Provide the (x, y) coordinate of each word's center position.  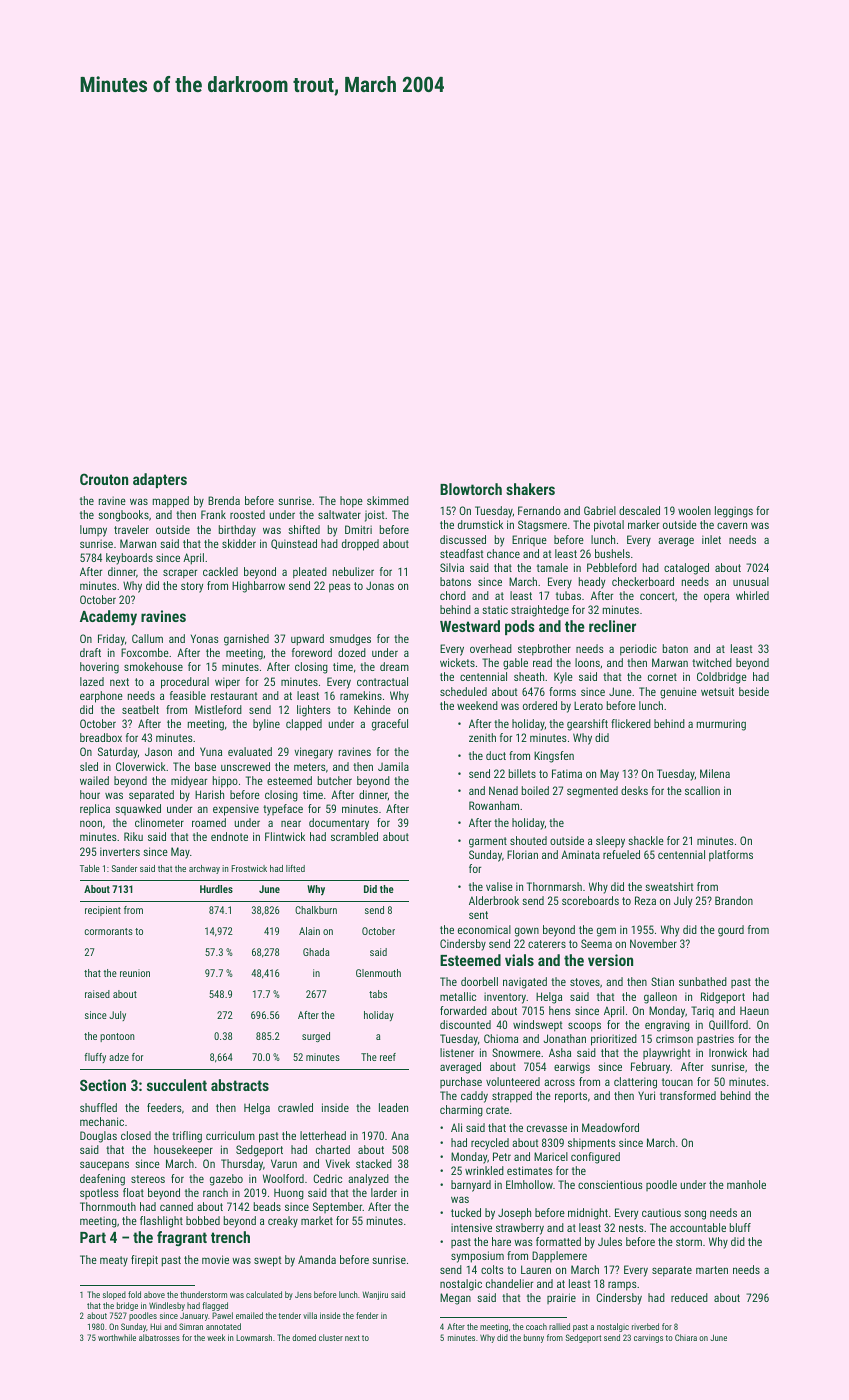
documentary (339, 824)
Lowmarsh (254, 1337)
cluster (331, 1337)
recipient (103, 911)
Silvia (452, 567)
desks (634, 790)
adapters (160, 480)
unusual (751, 581)
